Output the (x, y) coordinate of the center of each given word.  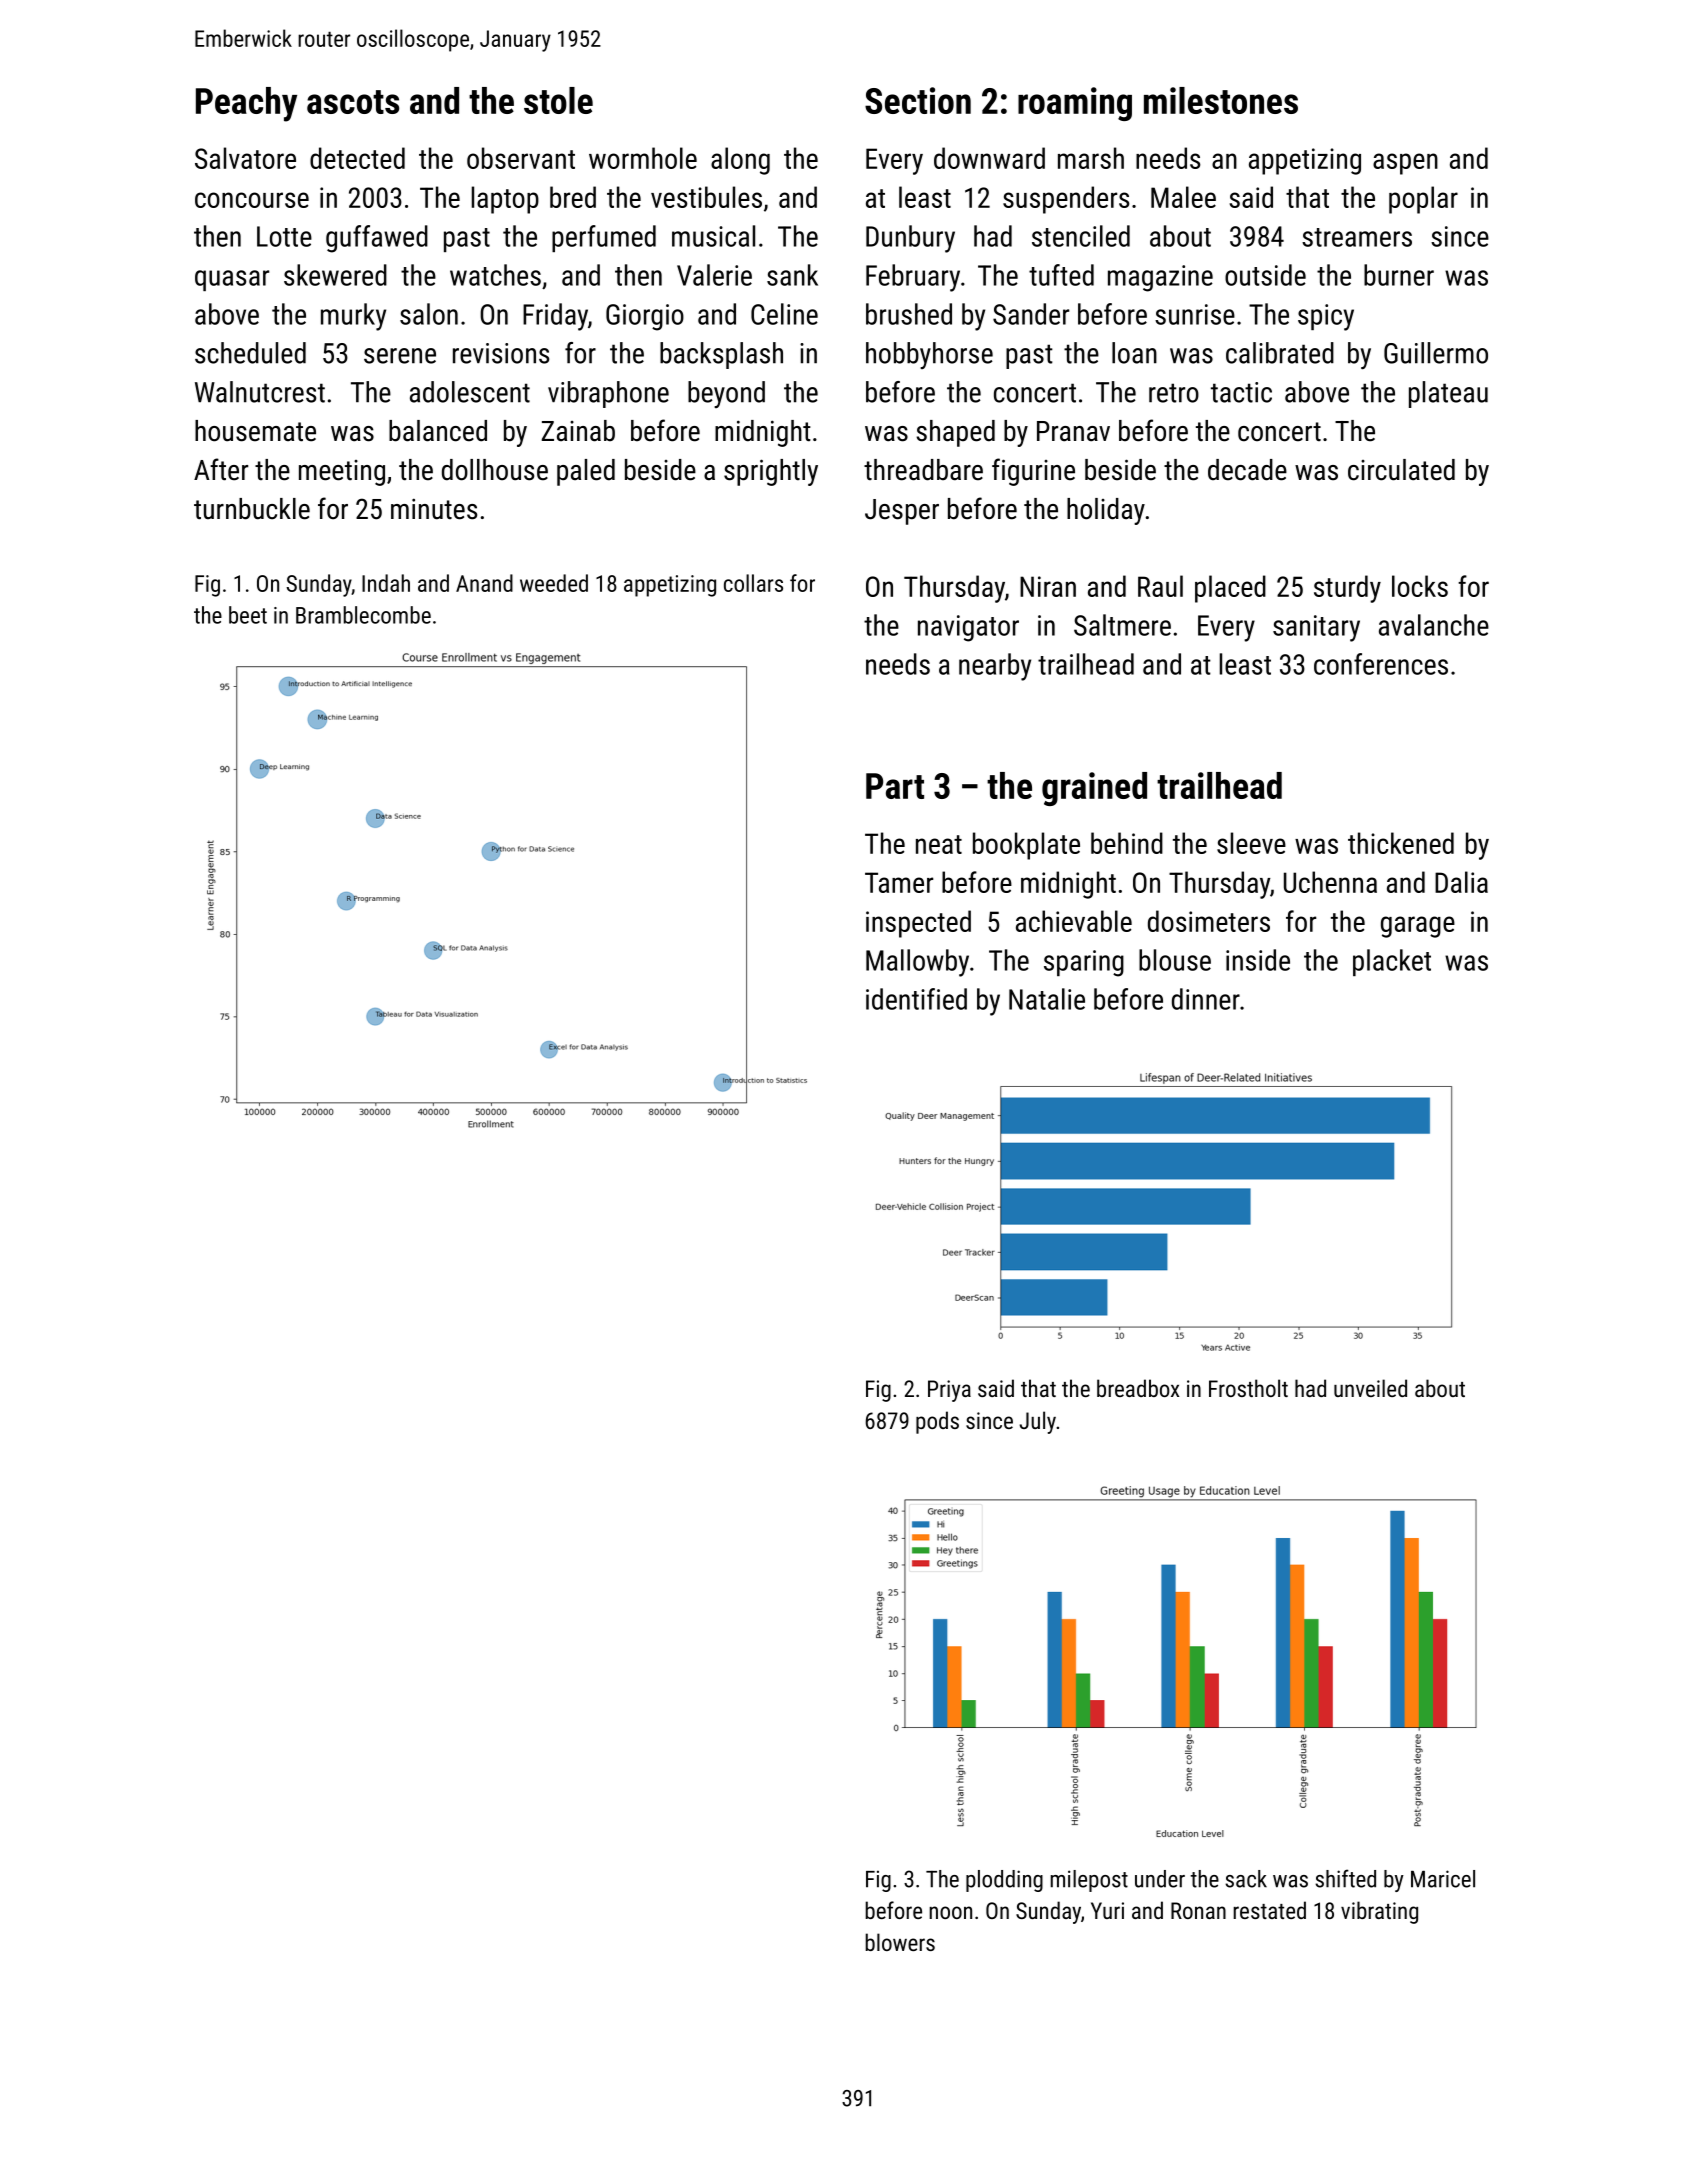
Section (918, 100)
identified (916, 999)
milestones (1221, 100)
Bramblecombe (363, 615)
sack (1246, 1879)
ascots (353, 102)
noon (950, 1912)
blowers (900, 1942)
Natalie (1047, 999)
